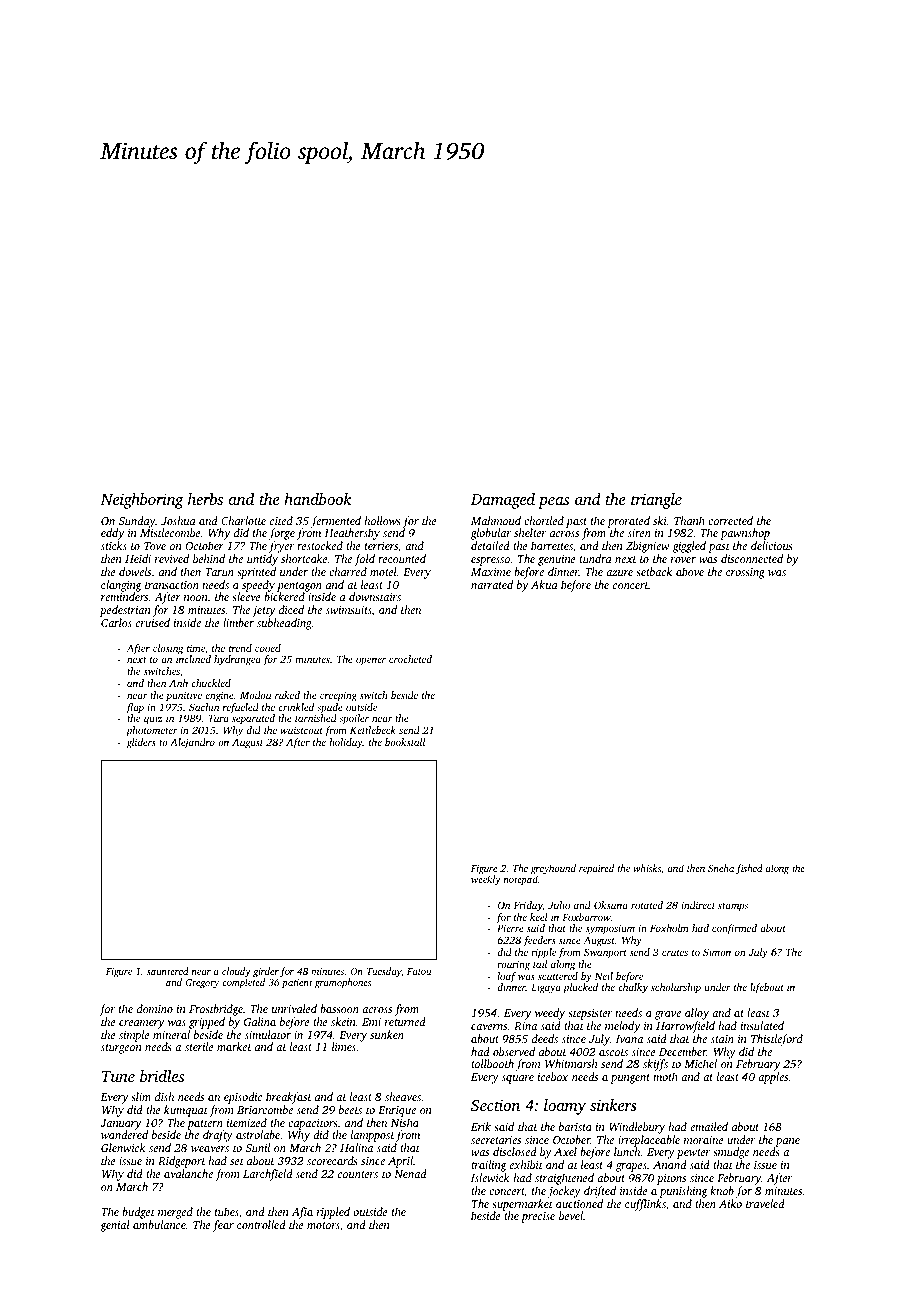 This screenshot has height=1316, width=908. What do you see at coordinates (168, 971) in the screenshot?
I see `sauntered` at bounding box center [168, 971].
